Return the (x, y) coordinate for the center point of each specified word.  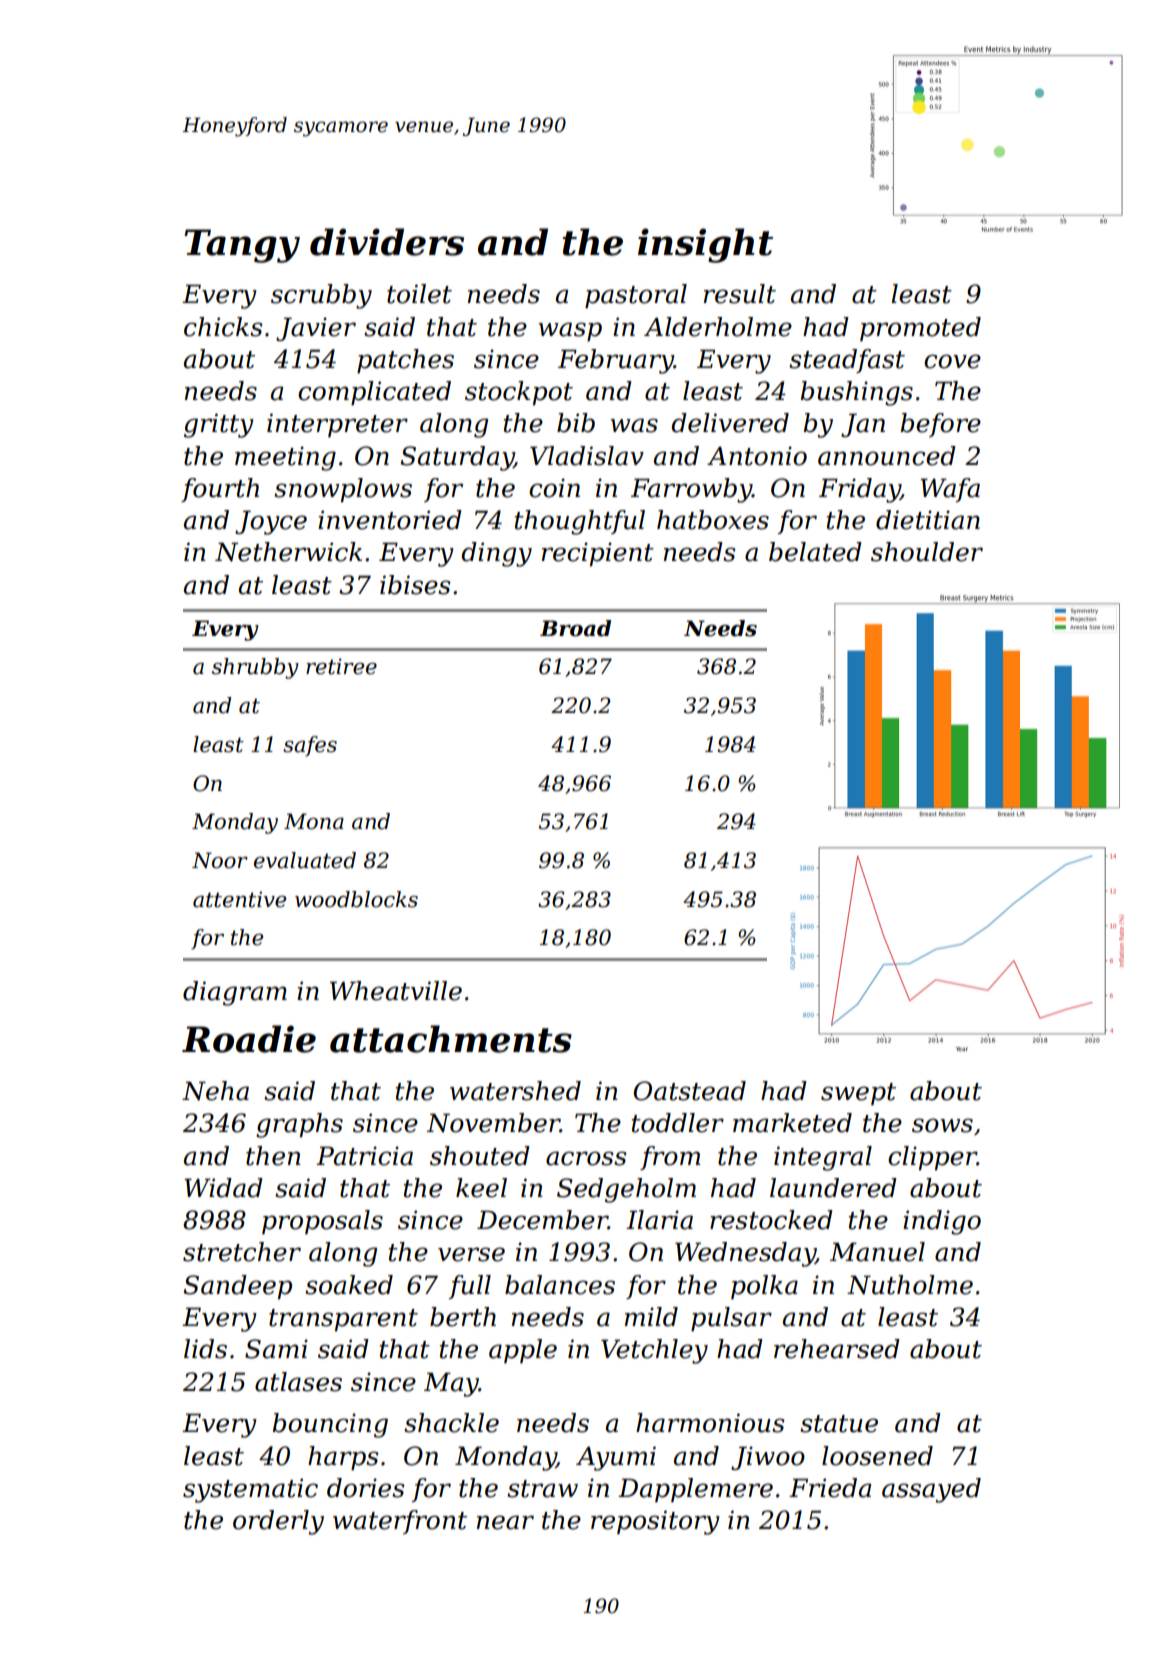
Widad (223, 1188)
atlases (298, 1382)
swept (858, 1094)
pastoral (636, 296)
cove (952, 361)
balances (560, 1285)
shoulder (927, 552)
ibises (415, 585)
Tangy (242, 246)
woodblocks (356, 899)
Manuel (877, 1252)
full (470, 1287)
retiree (341, 666)
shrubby (255, 668)
